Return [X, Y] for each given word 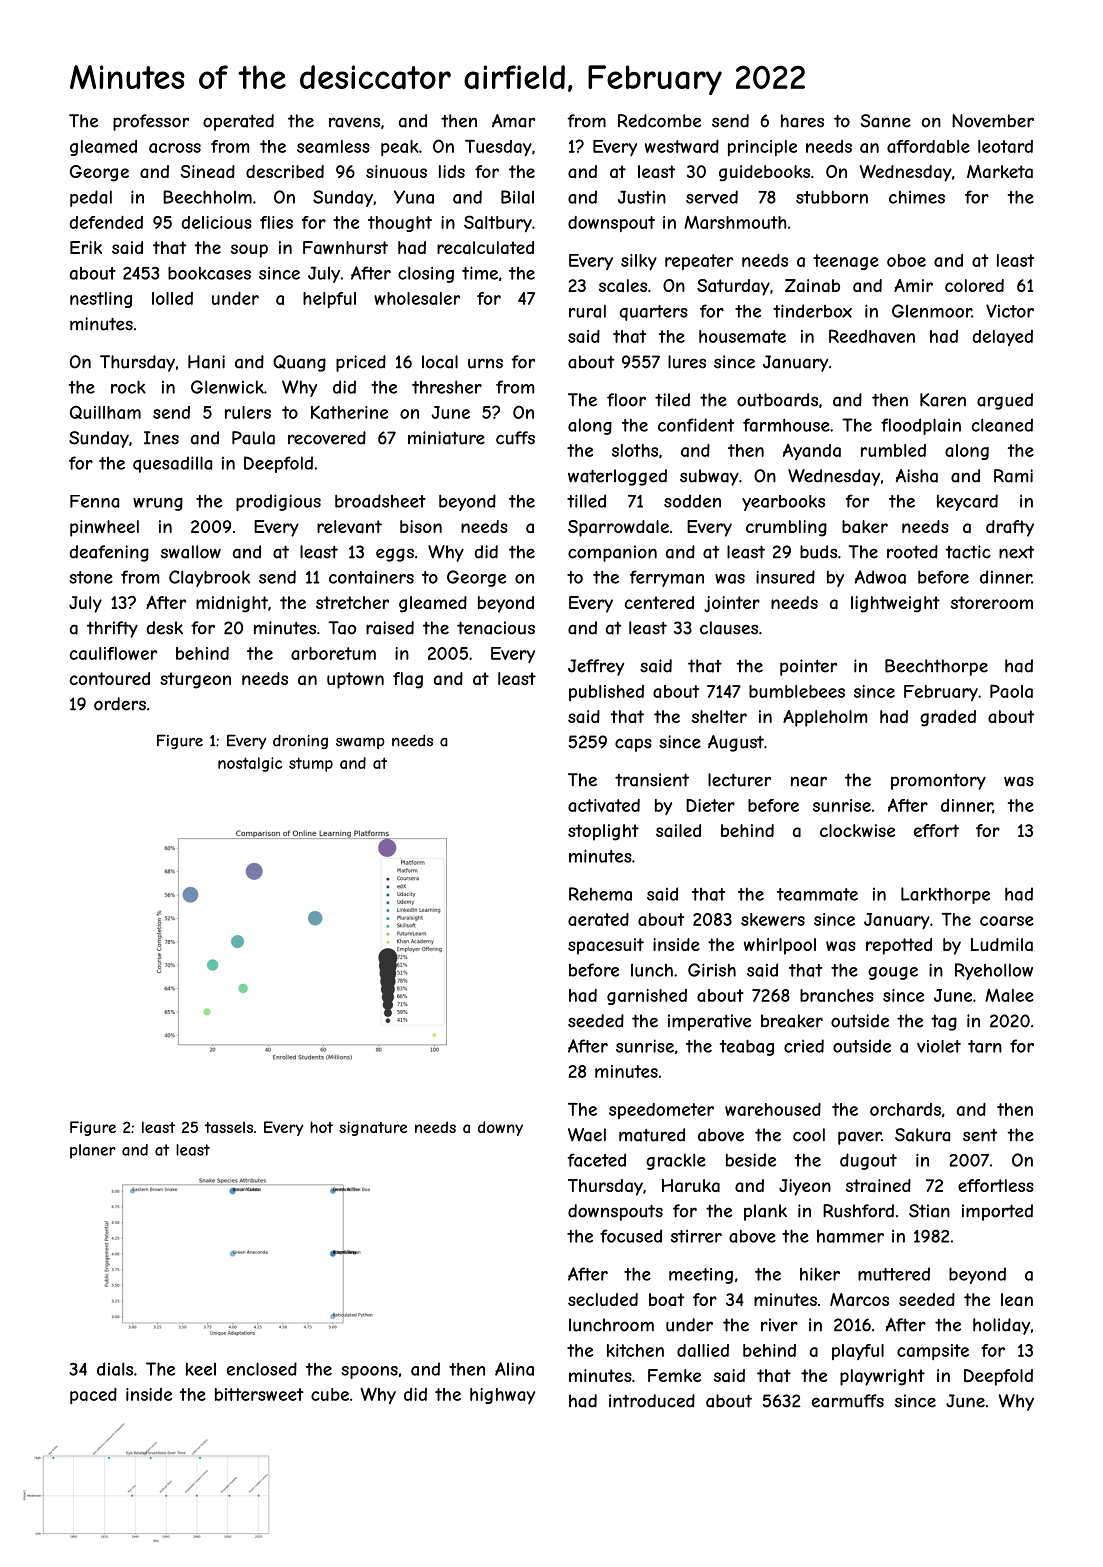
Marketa [1000, 171]
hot [321, 1127]
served [712, 197]
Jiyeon [805, 1187]
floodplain [921, 426]
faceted [597, 1160]
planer [93, 1151]
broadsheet [380, 501]
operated [238, 122]
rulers [248, 412]
